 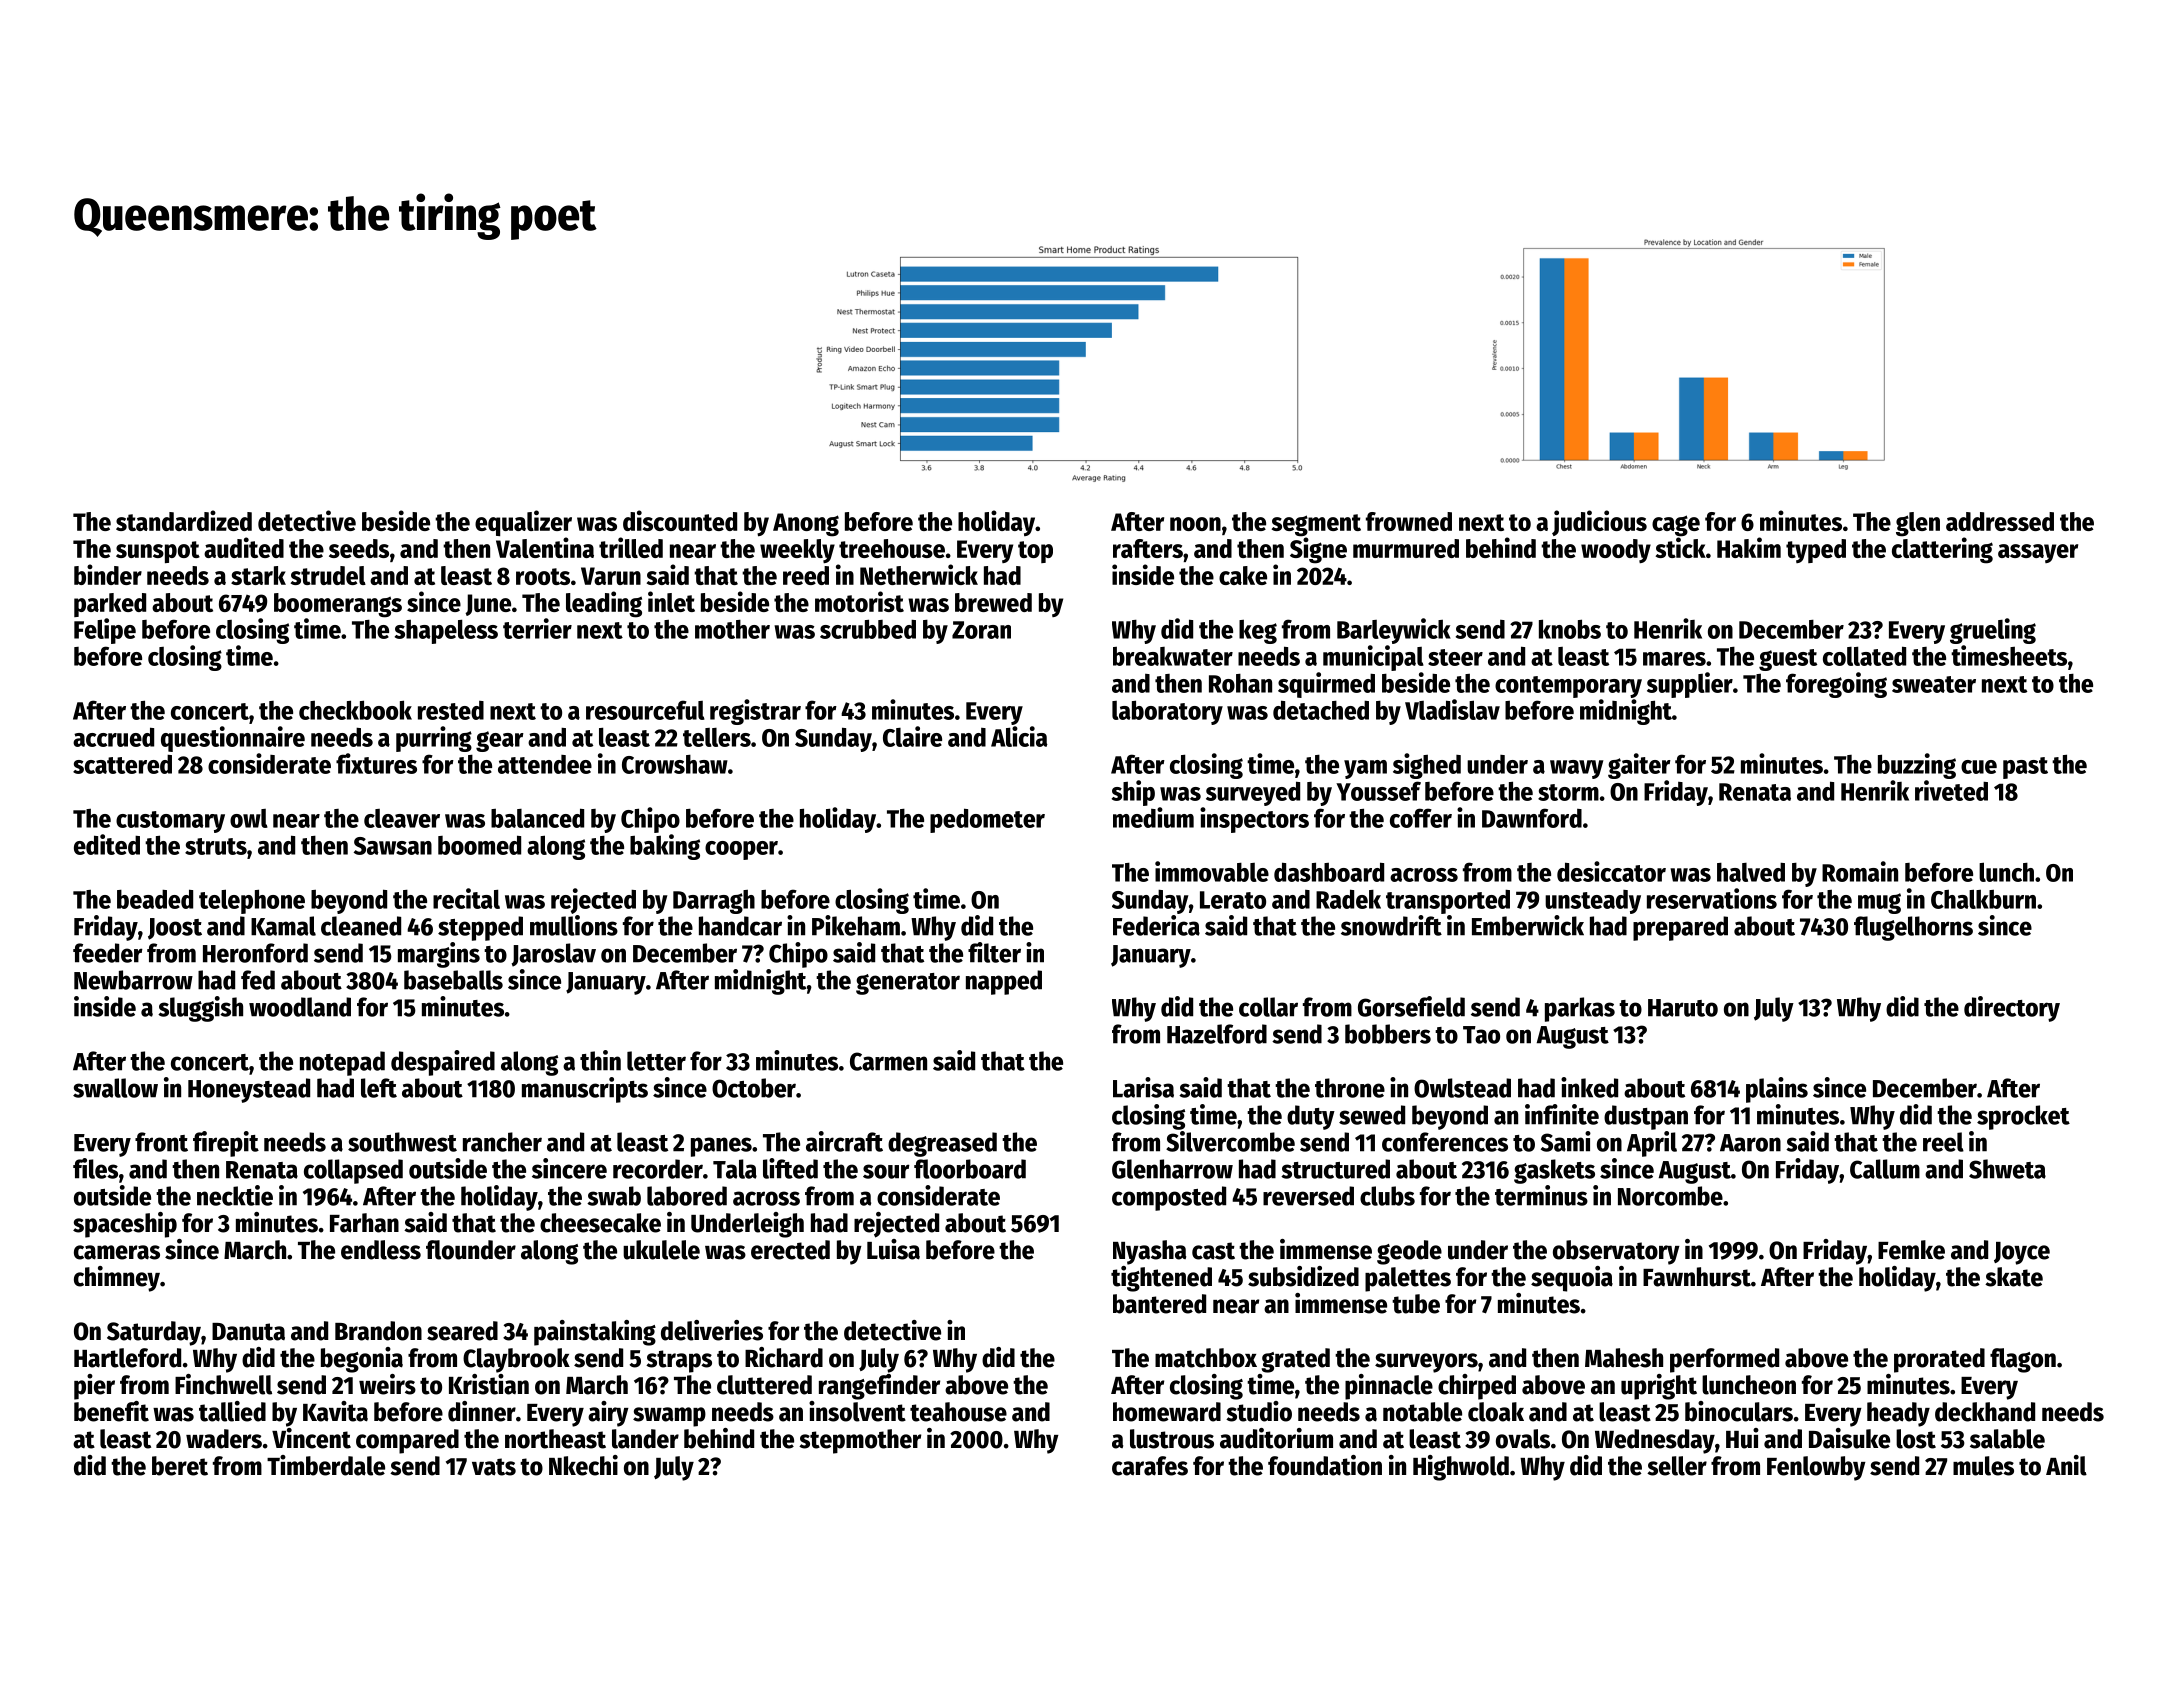 I want to click on Larisa, so click(x=1143, y=1087).
